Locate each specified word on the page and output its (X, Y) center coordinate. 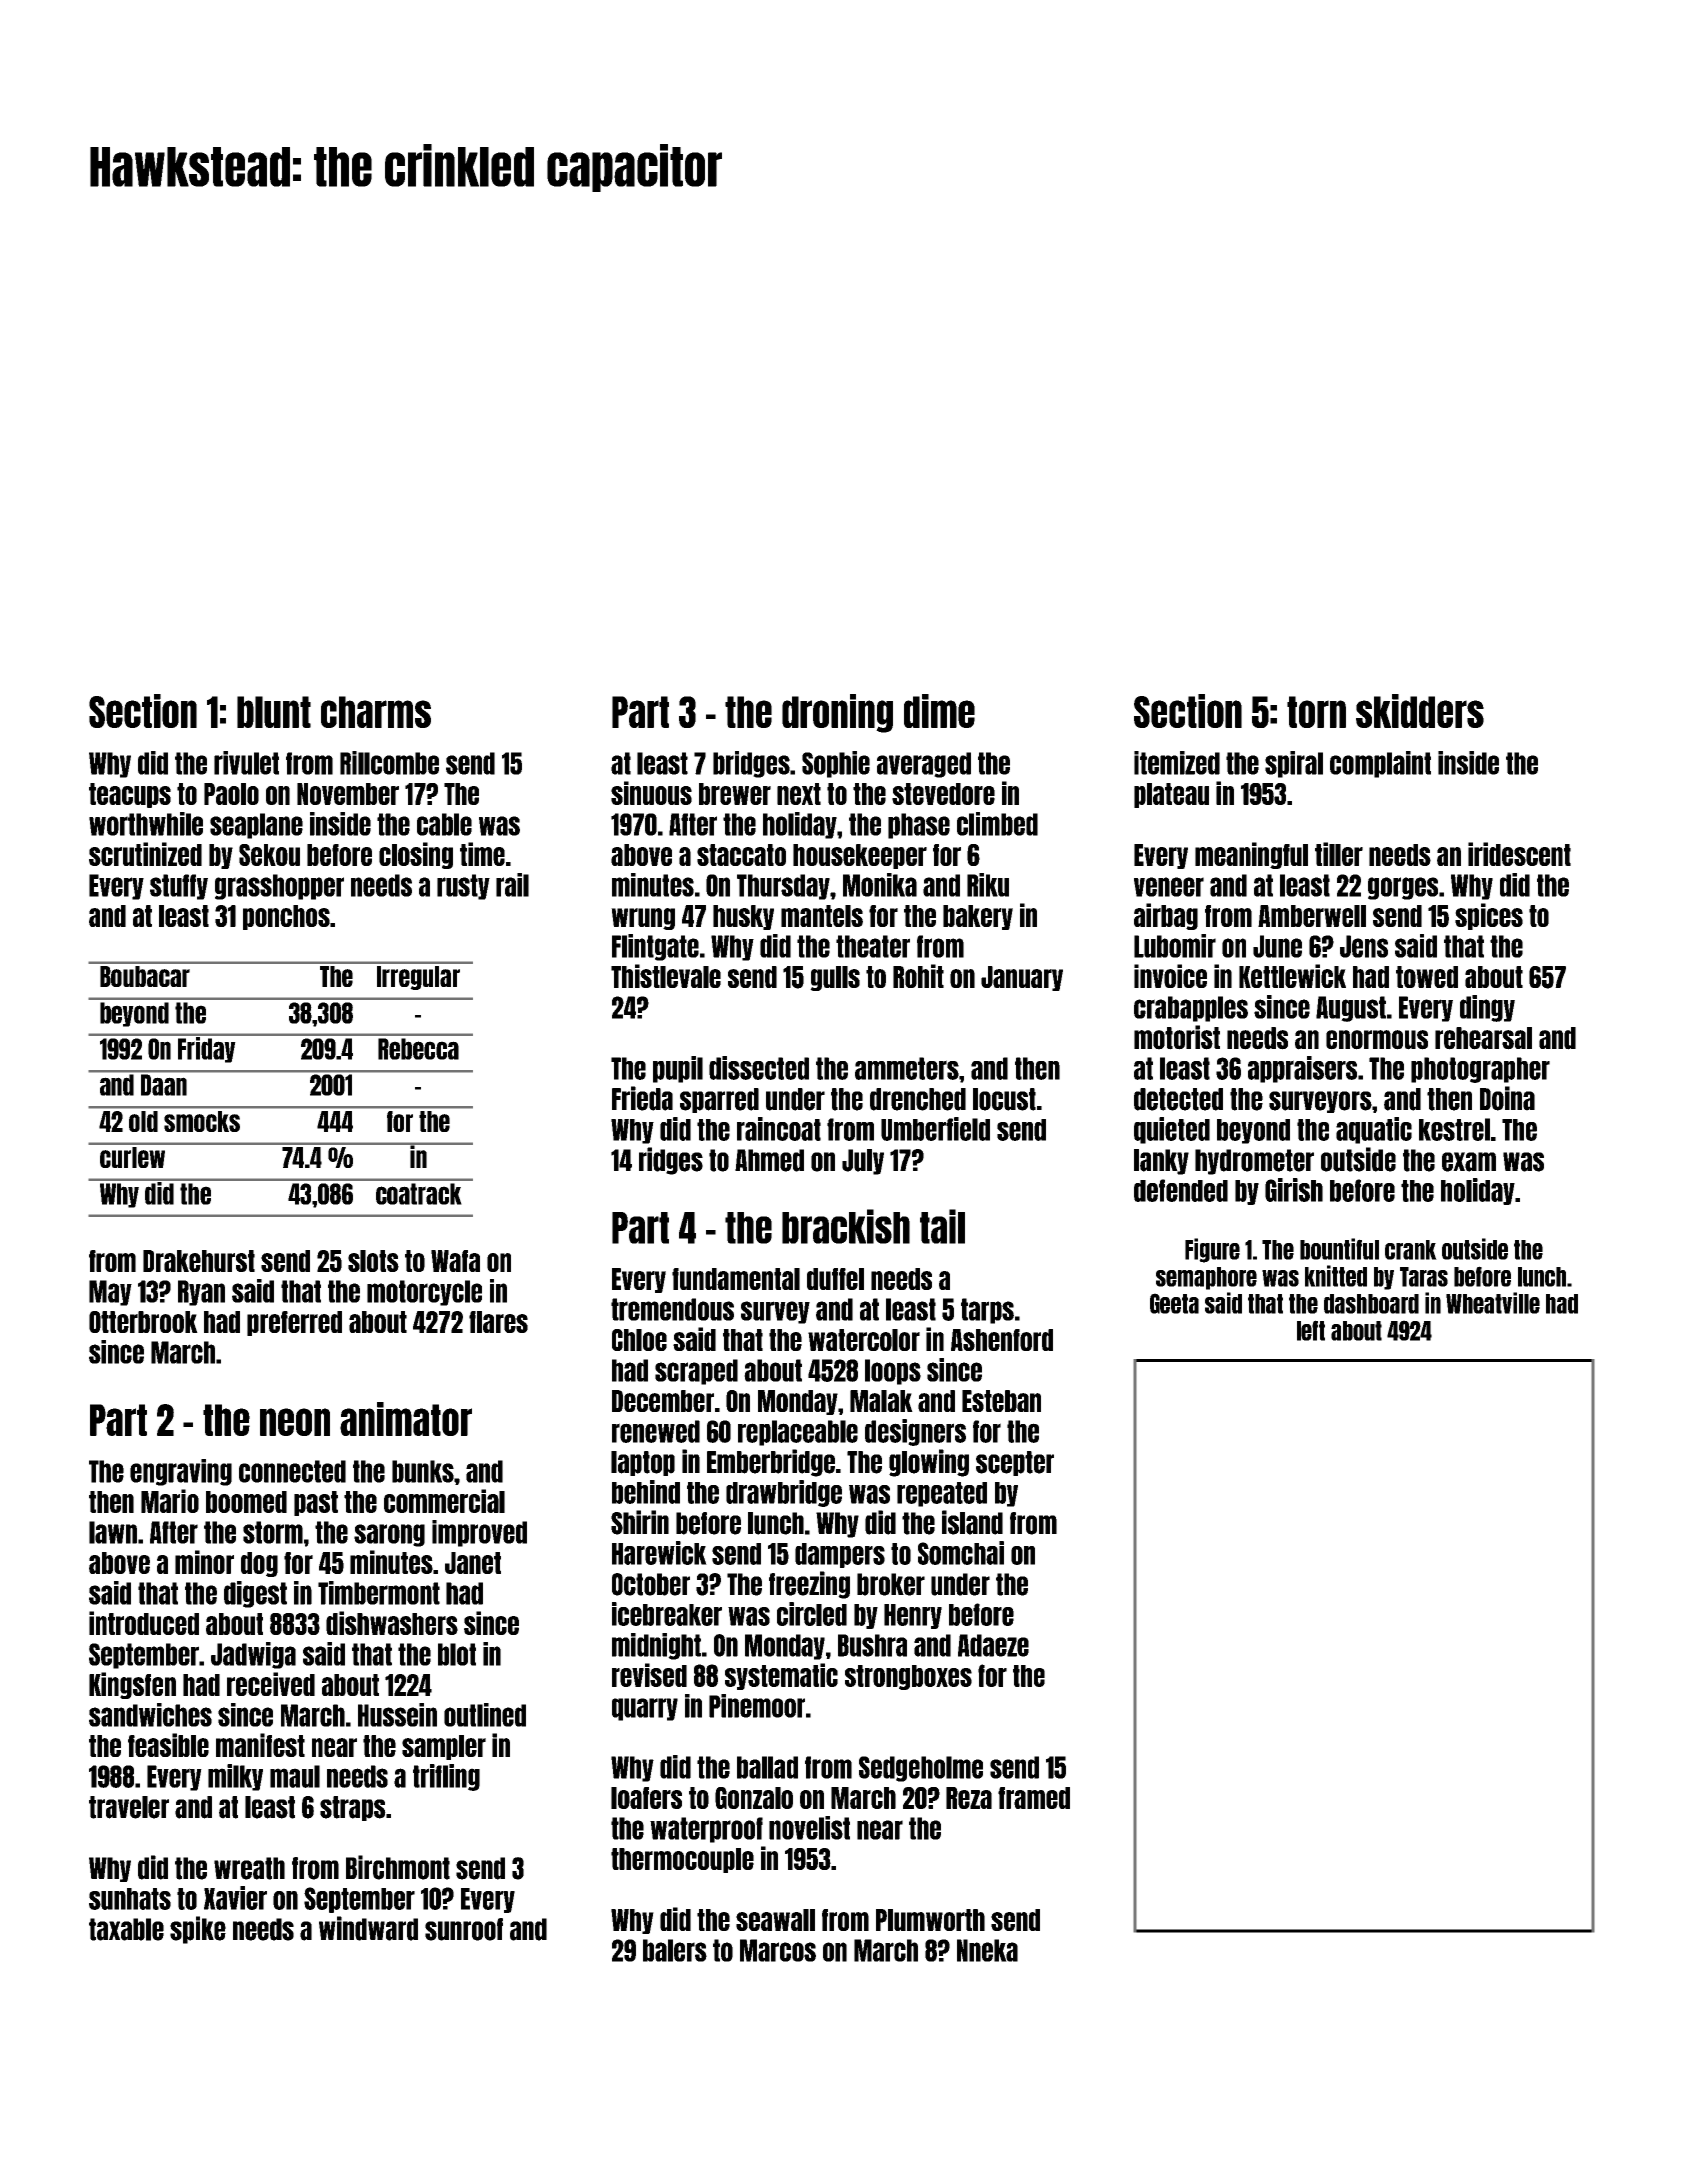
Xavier (235, 1898)
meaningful (1251, 855)
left (1311, 1330)
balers (675, 1950)
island (972, 1522)
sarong (389, 1535)
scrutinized (145, 854)
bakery (978, 917)
